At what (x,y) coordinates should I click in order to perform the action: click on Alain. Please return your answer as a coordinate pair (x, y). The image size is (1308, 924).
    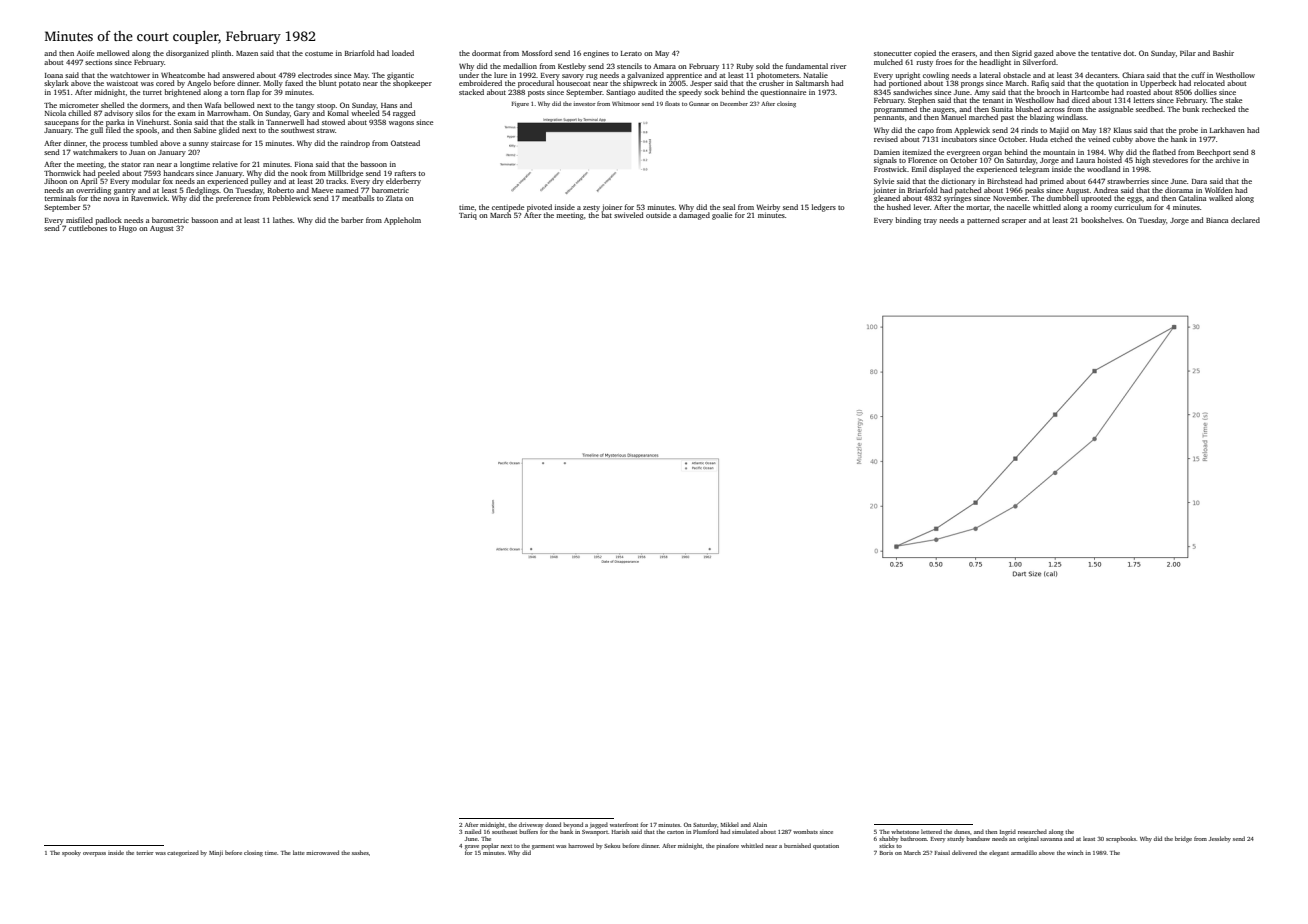
    Looking at the image, I should click on (760, 824).
